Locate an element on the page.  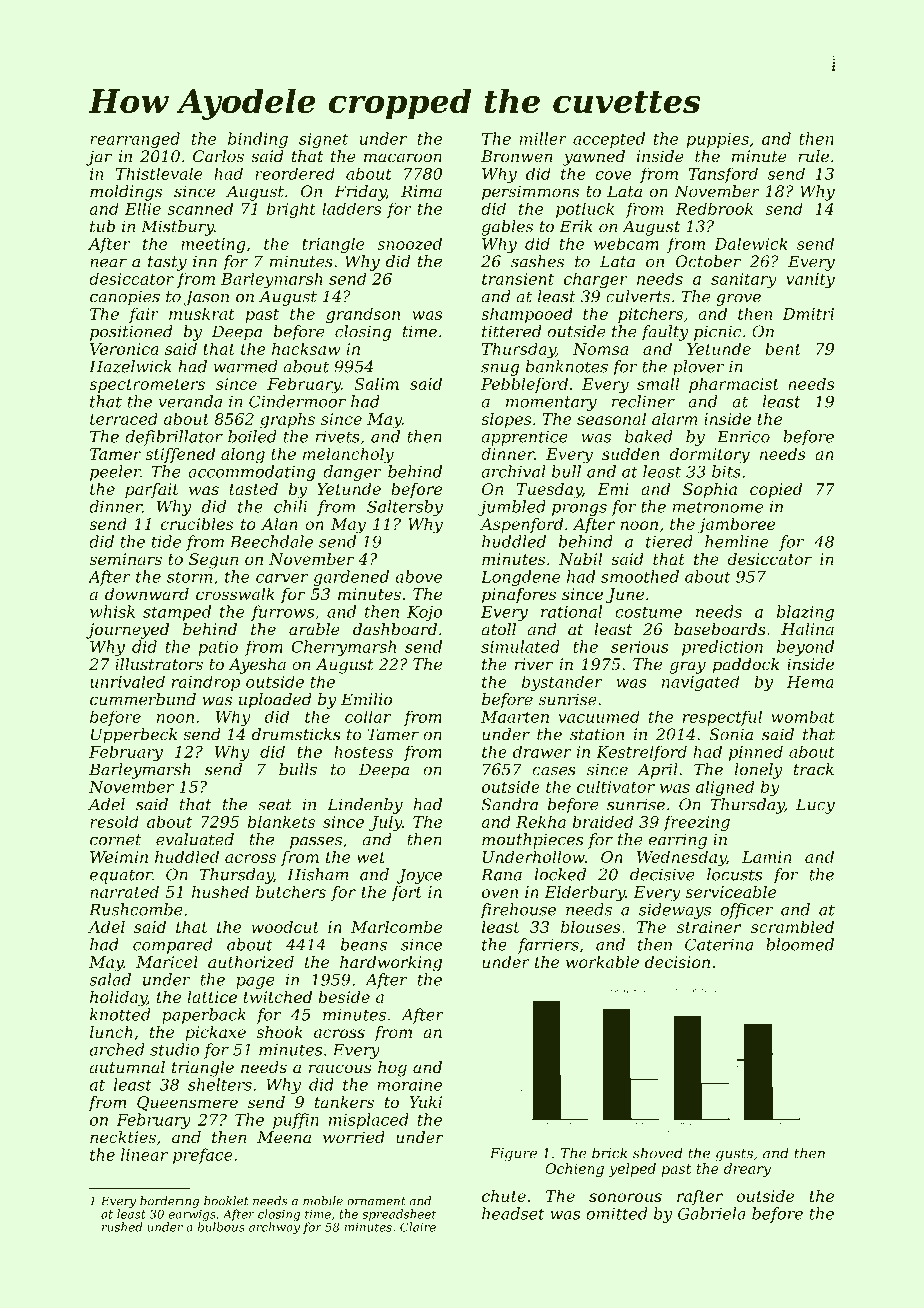
macaroon is located at coordinates (403, 158).
